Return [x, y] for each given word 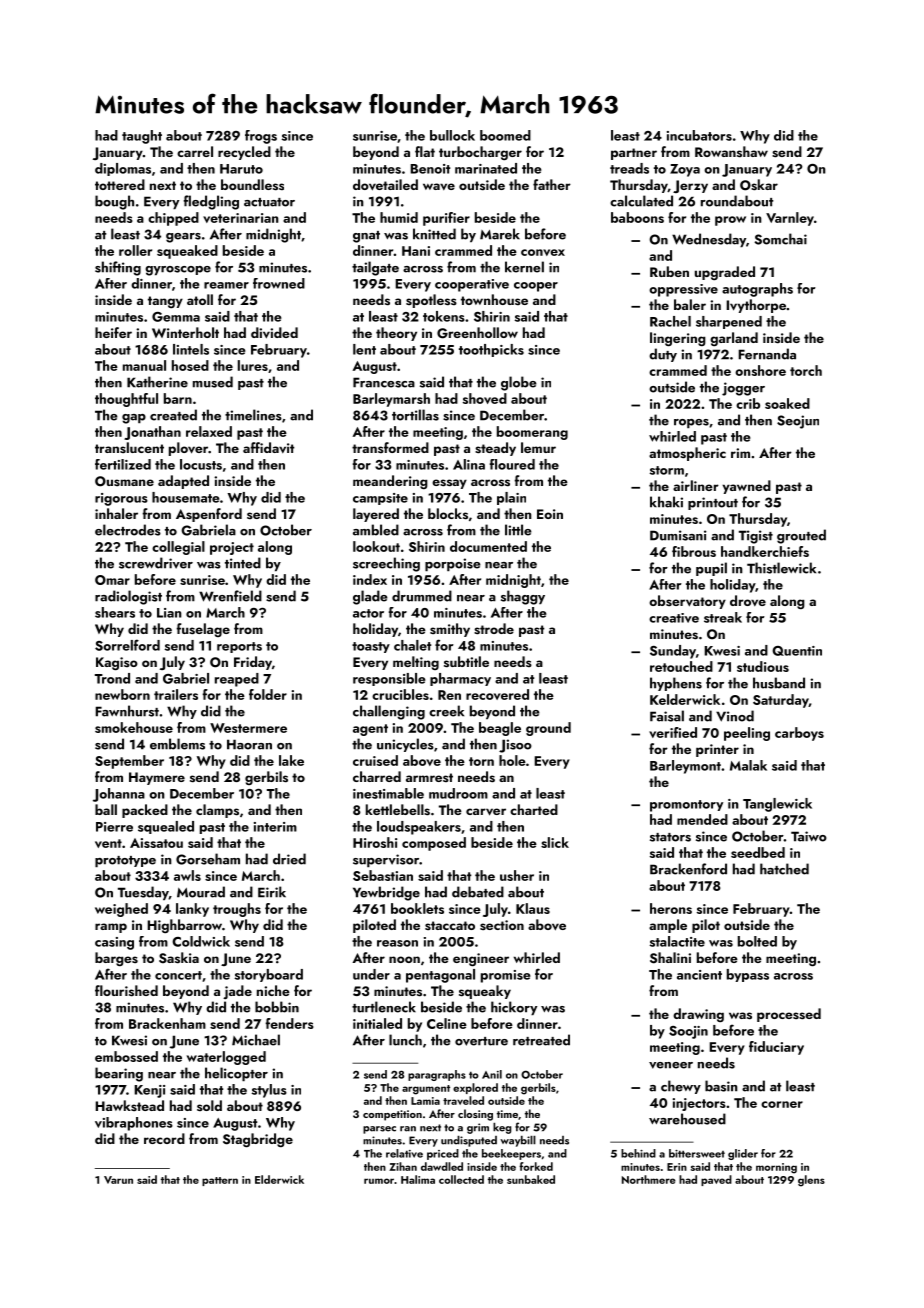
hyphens [676, 684]
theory [396, 334]
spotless [431, 301]
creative [674, 618]
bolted [757, 941]
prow [730, 221]
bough [114, 202]
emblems [177, 744]
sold [209, 1105]
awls [187, 875]
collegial [178, 548]
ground [548, 729]
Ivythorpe [756, 306]
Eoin [550, 514]
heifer [113, 332]
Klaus [533, 908]
